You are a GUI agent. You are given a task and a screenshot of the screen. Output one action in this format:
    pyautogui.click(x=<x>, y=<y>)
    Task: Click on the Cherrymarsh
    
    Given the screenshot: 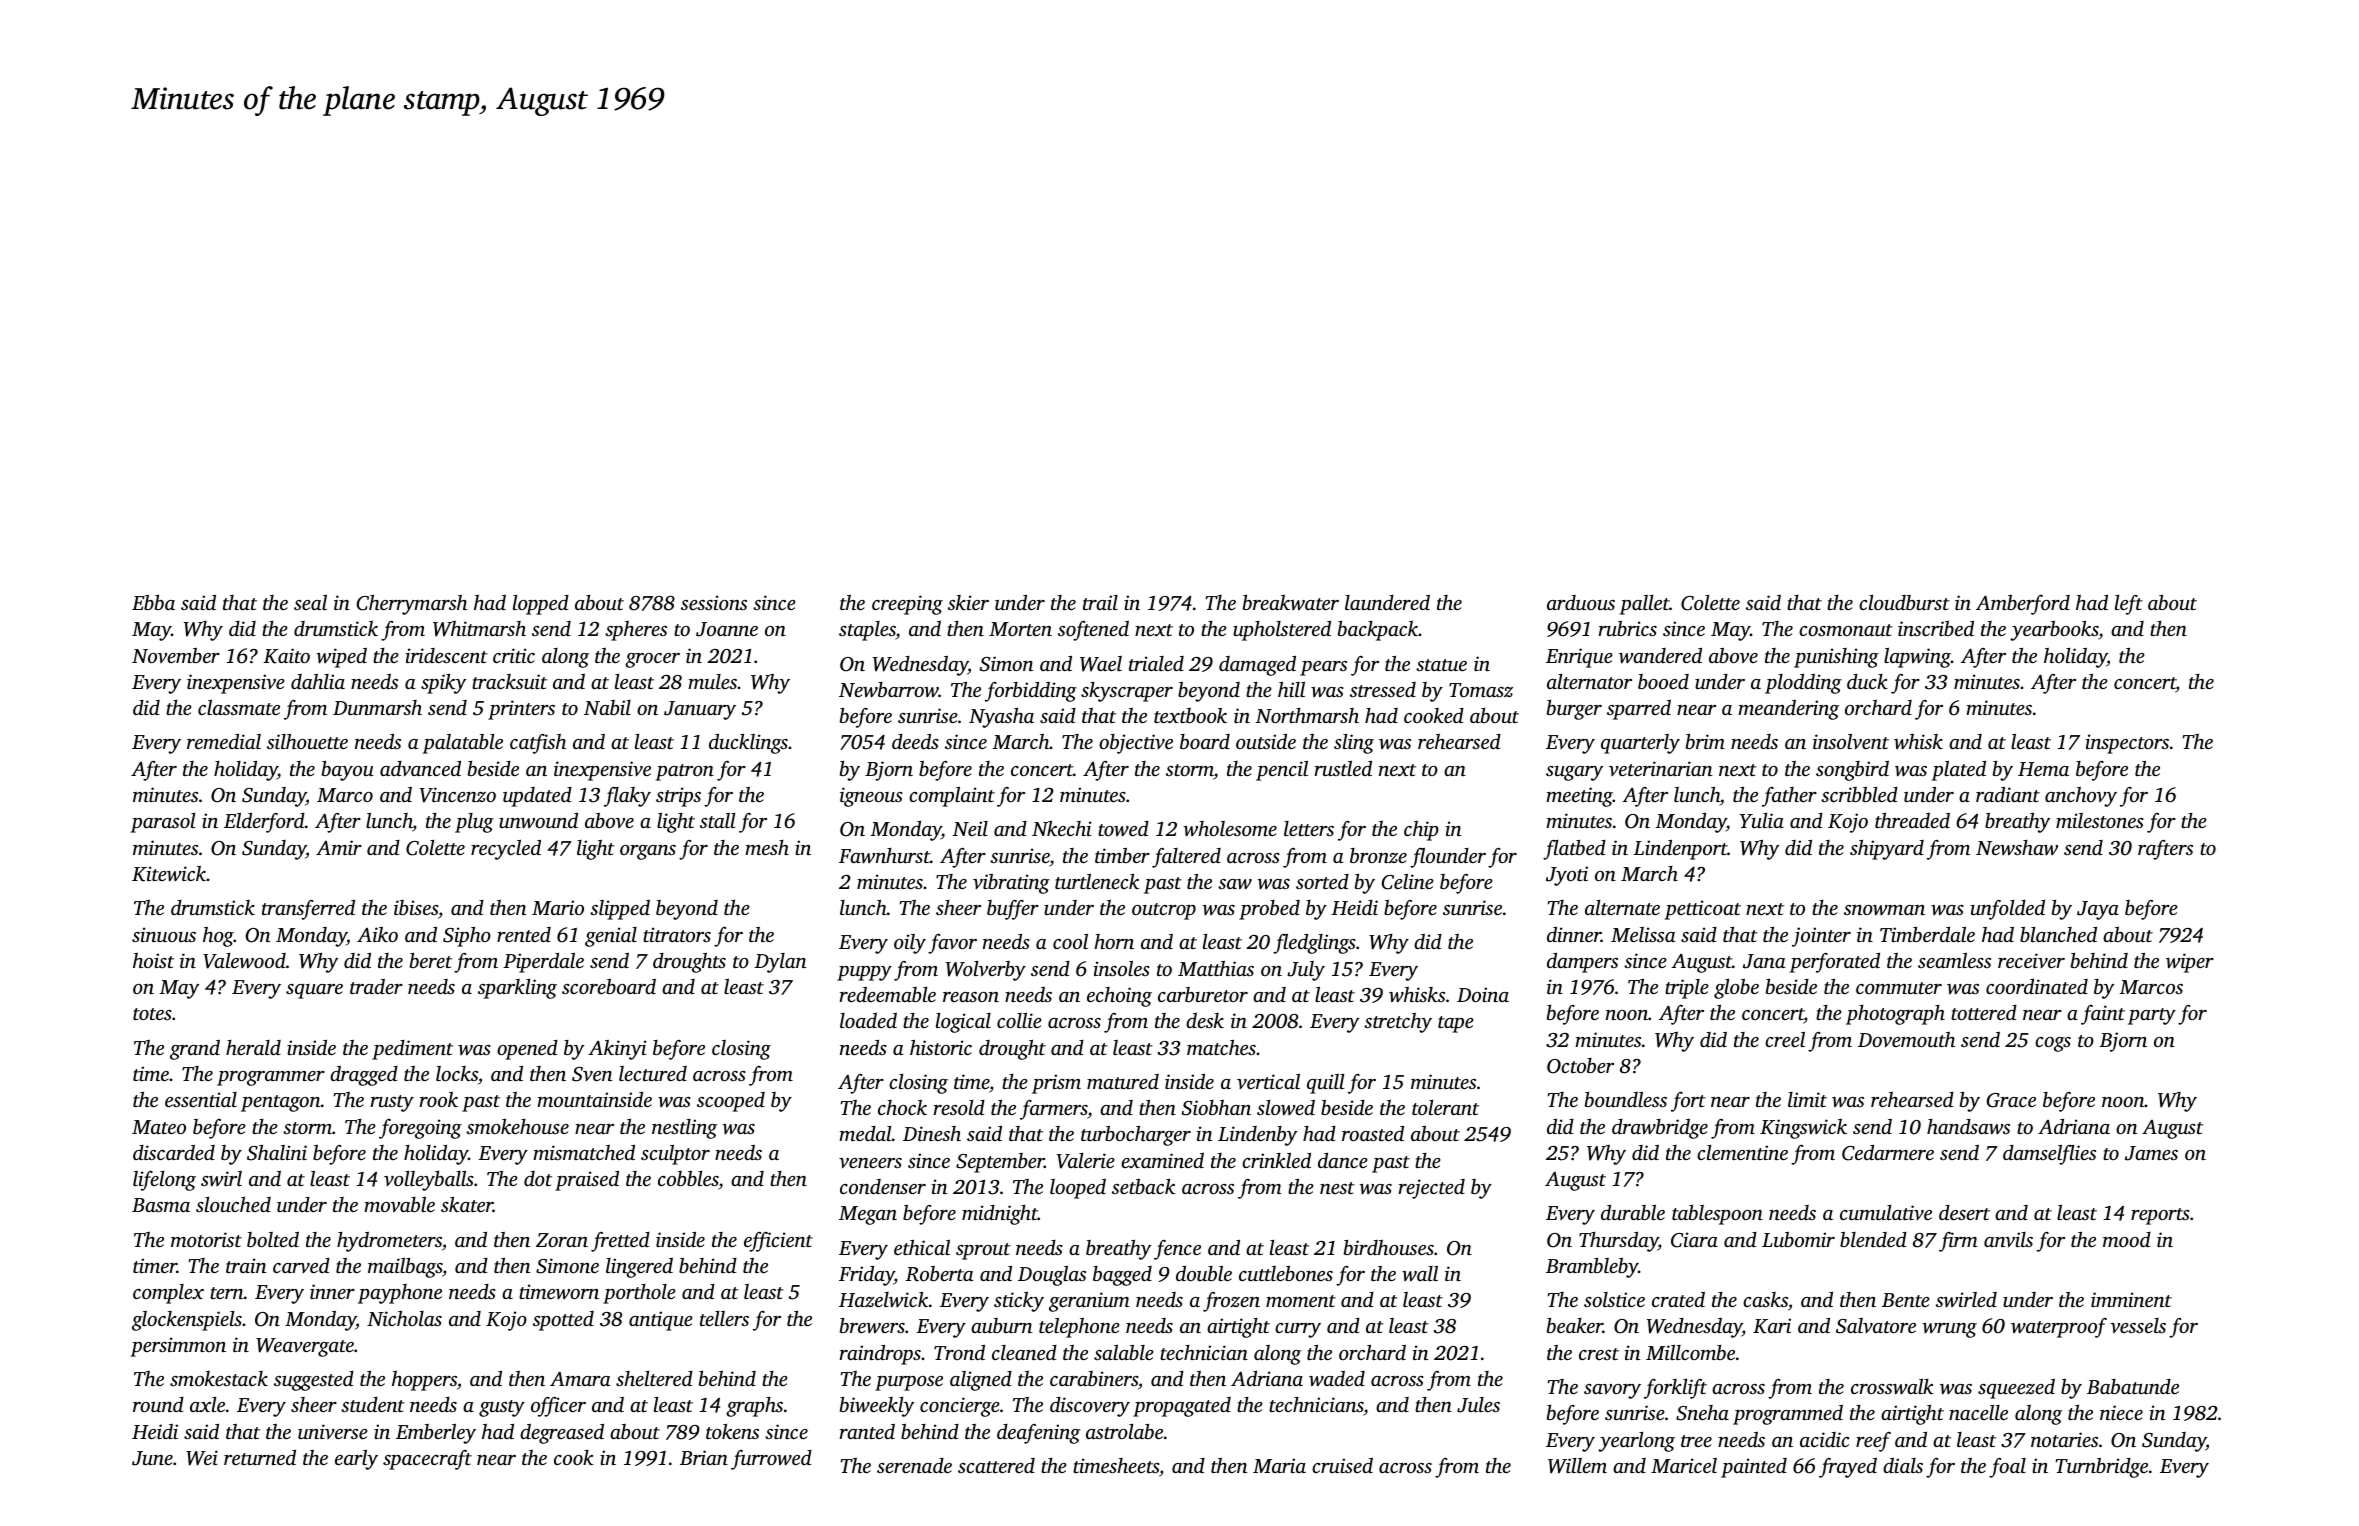 What is the action you would take?
    pyautogui.click(x=412, y=605)
